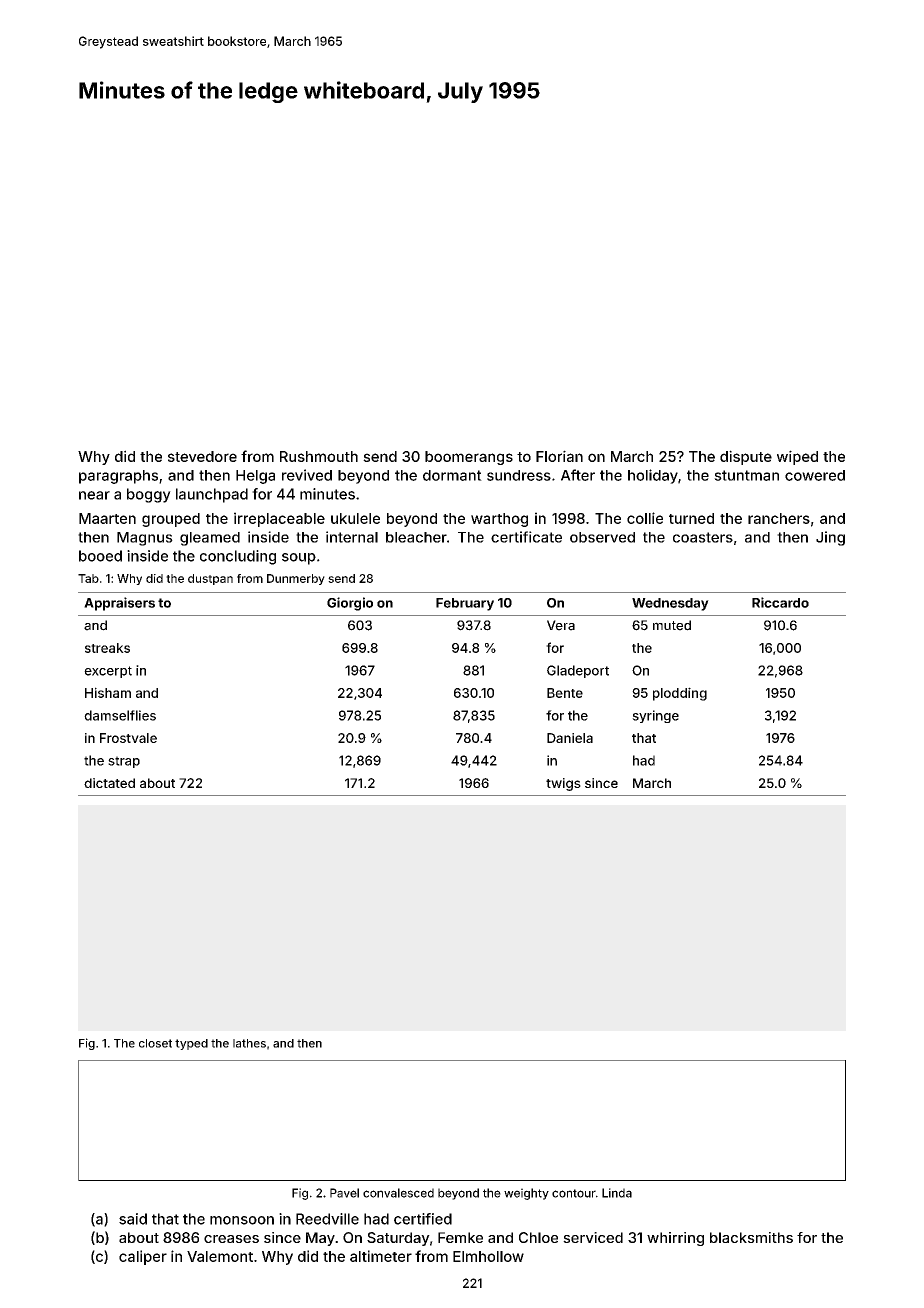 The image size is (924, 1308). I want to click on Rushmouth, so click(319, 456).
